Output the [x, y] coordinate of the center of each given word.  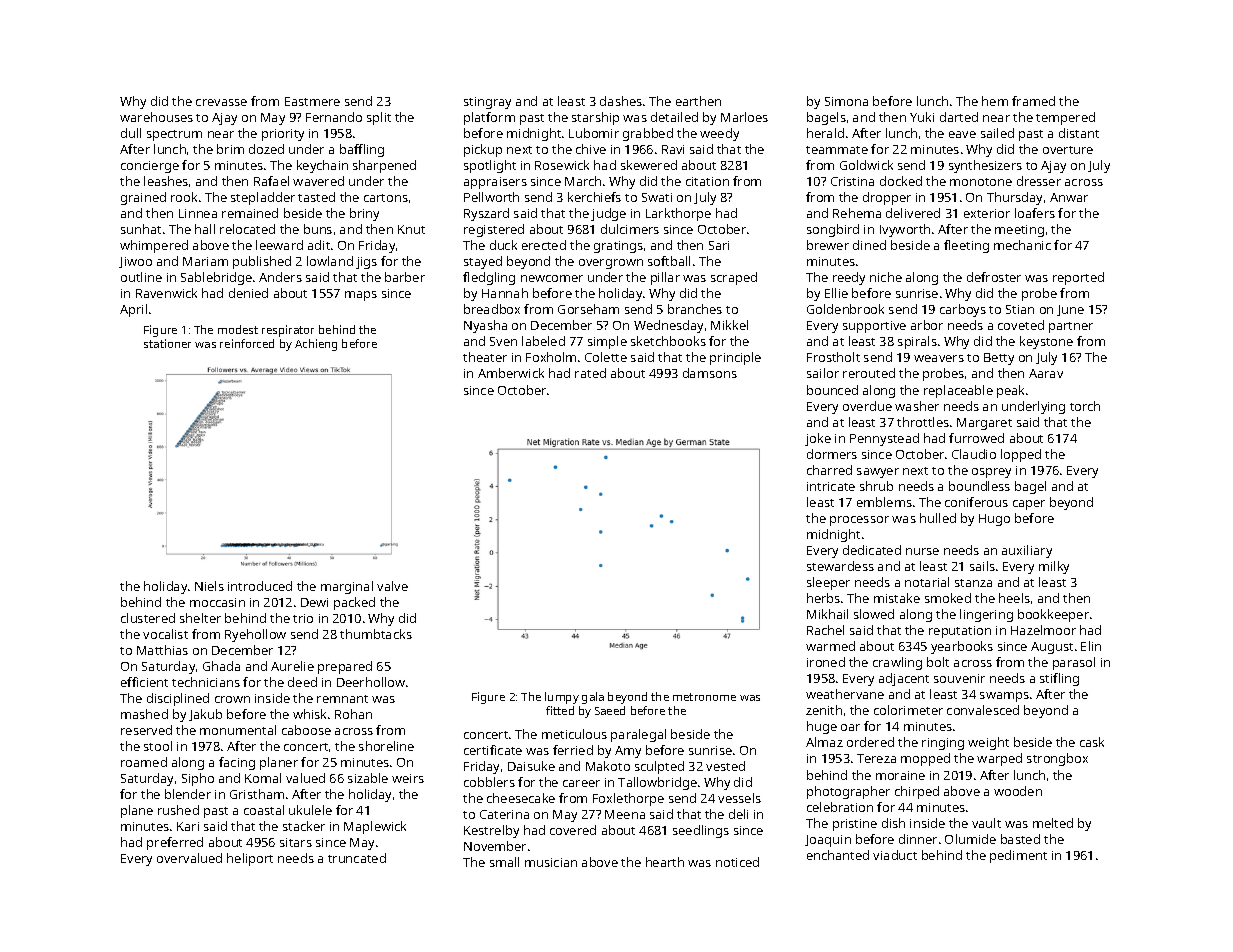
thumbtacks [376, 634]
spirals [917, 342]
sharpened [384, 166]
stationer [167, 343]
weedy [719, 134]
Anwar [1069, 197]
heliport [250, 859]
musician [551, 862]
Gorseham [588, 309]
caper [1029, 505]
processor [859, 521]
